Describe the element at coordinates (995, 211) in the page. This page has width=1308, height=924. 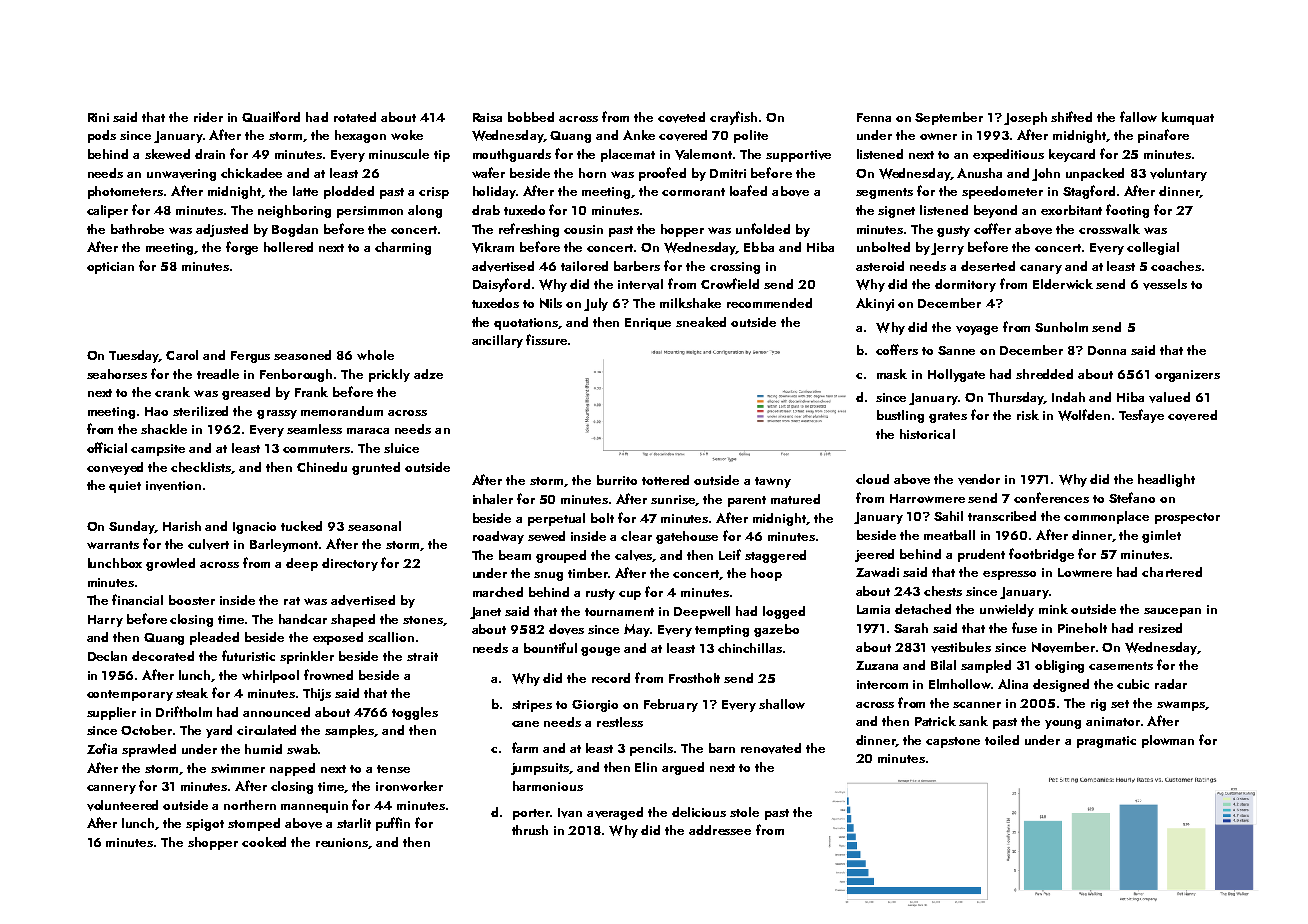
I see `beyond` at that location.
